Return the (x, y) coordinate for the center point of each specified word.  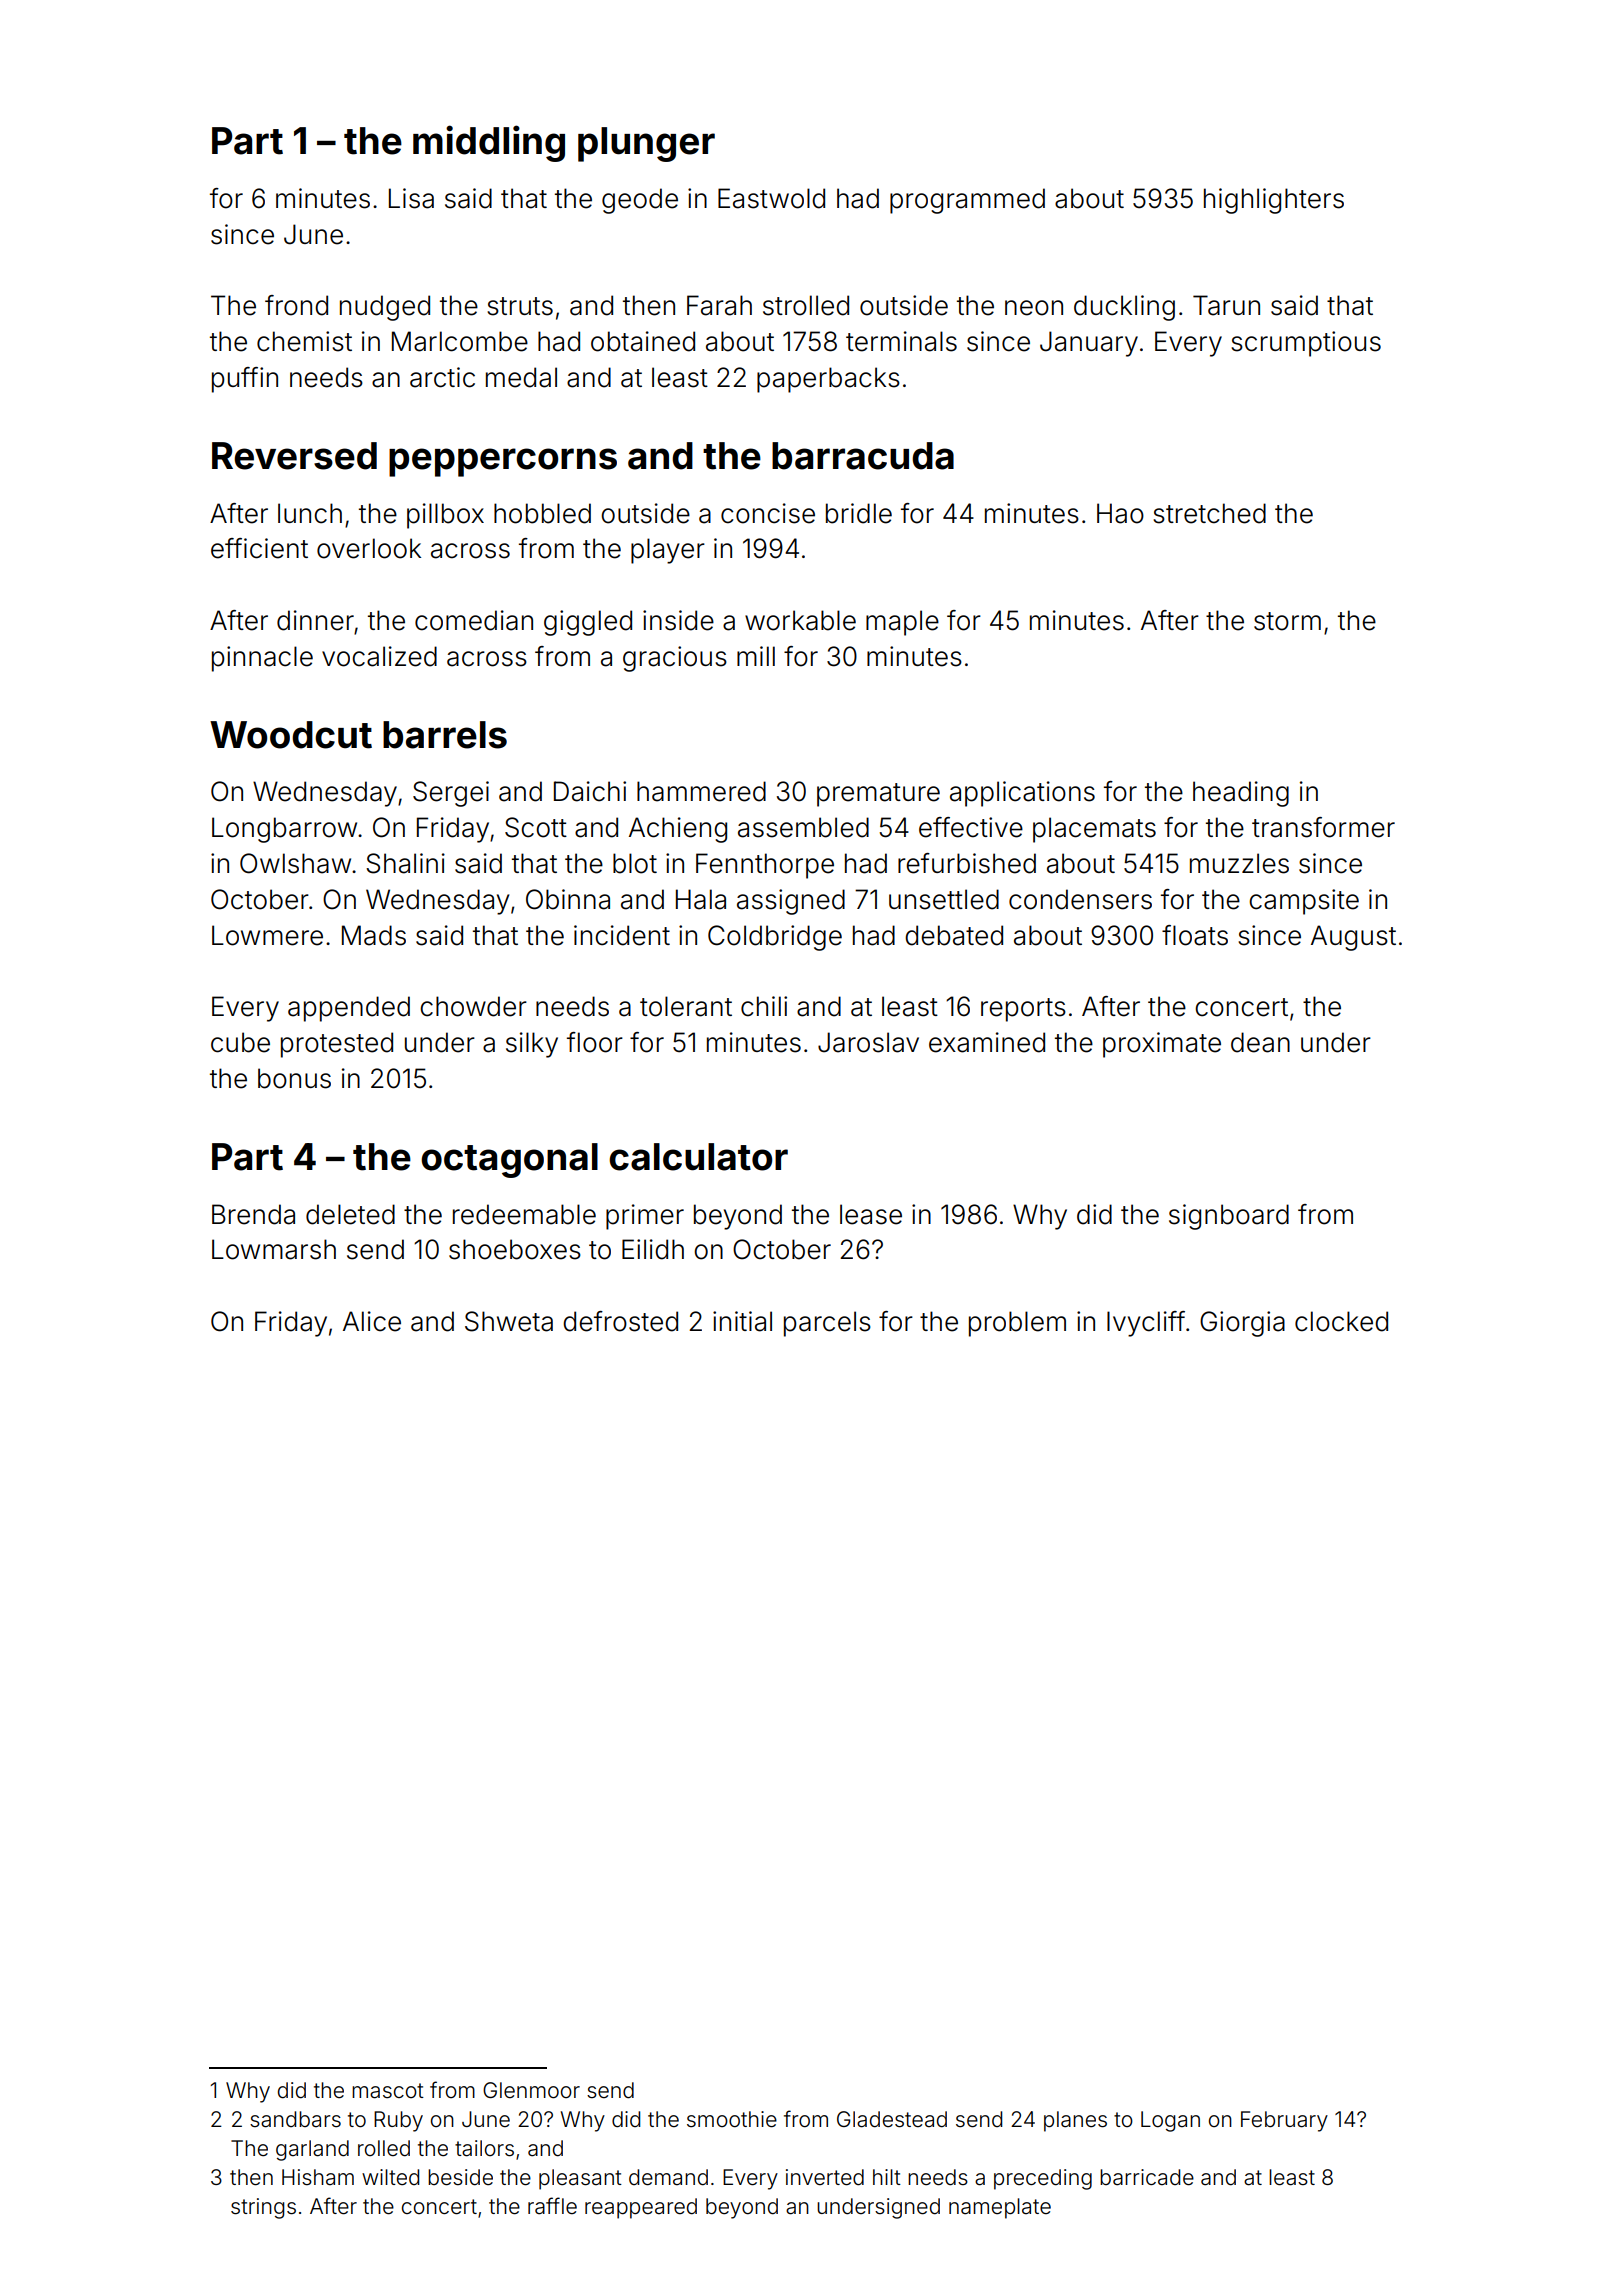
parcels (827, 1324)
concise (768, 513)
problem (1017, 1324)
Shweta (509, 1321)
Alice (372, 1321)
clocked (1341, 1321)
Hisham (318, 2177)
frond (296, 305)
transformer (1323, 827)
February (1284, 2121)
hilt (887, 2177)
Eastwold (771, 198)
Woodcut (291, 735)
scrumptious (1306, 344)
